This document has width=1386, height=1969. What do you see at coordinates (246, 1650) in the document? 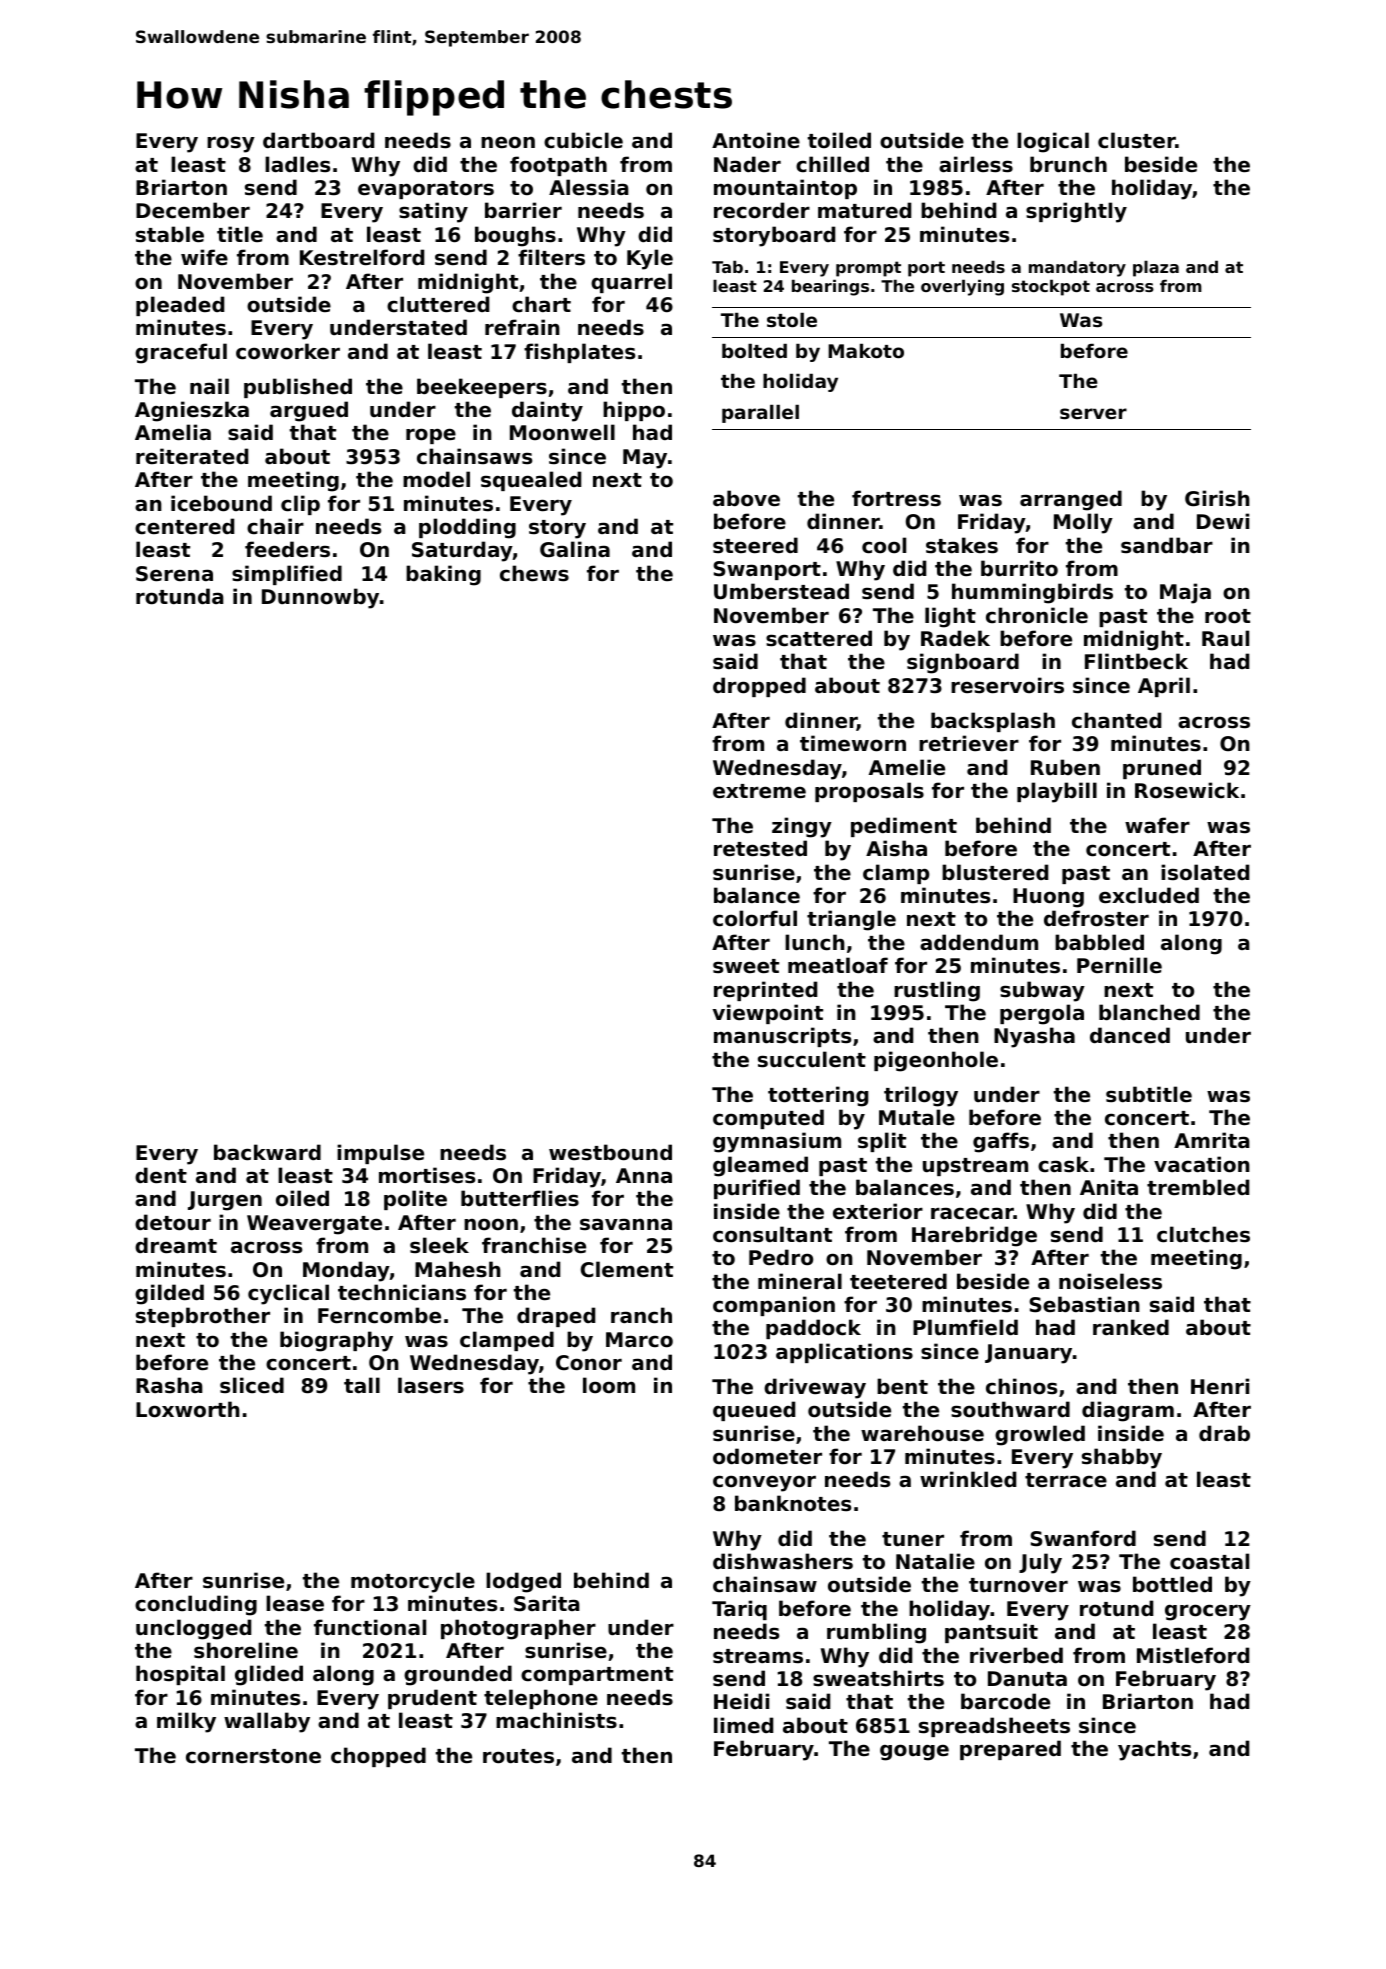
I see `shoreline` at bounding box center [246, 1650].
